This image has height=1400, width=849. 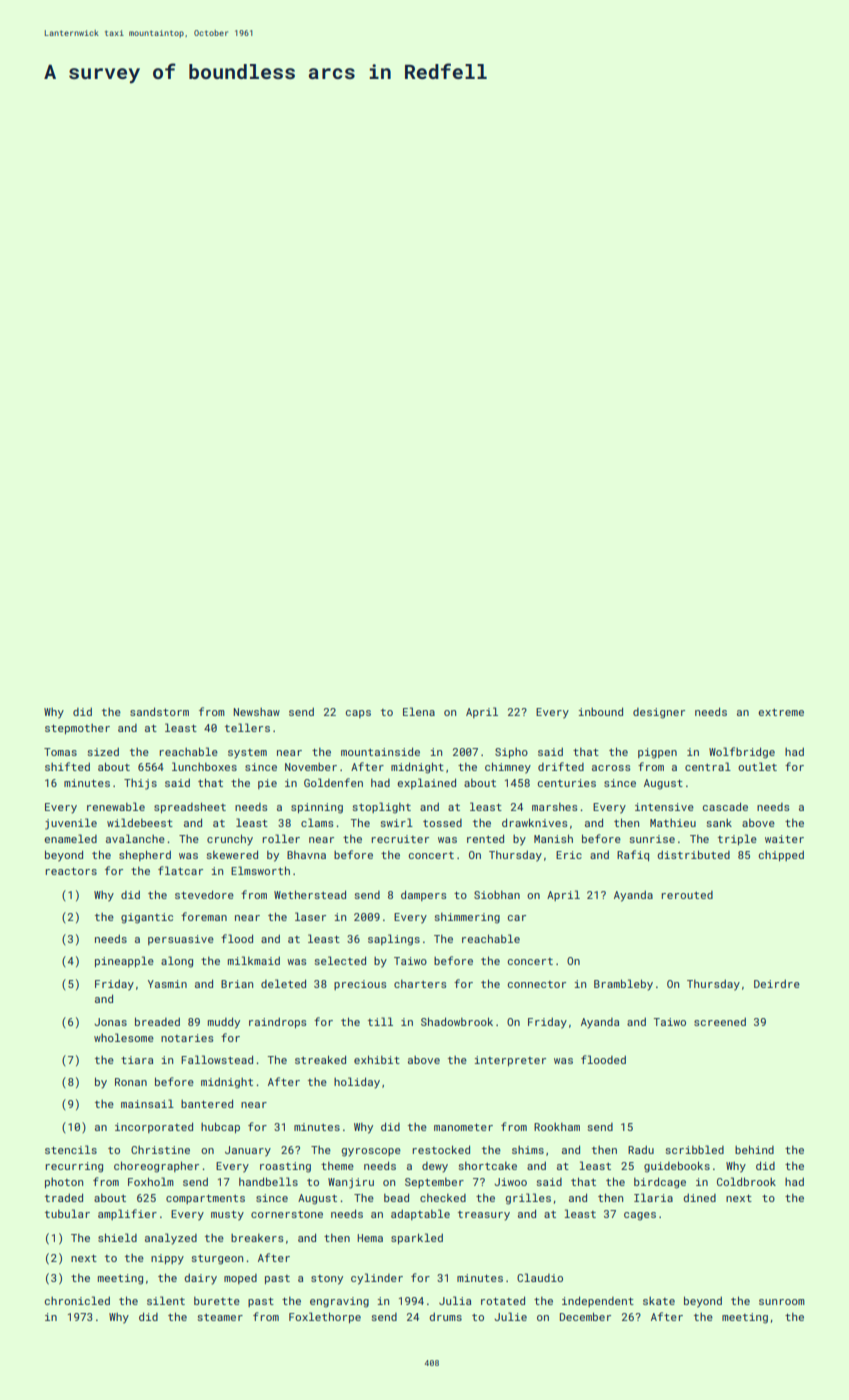 What do you see at coordinates (325, 1317) in the image?
I see `Foxlethorpe` at bounding box center [325, 1317].
